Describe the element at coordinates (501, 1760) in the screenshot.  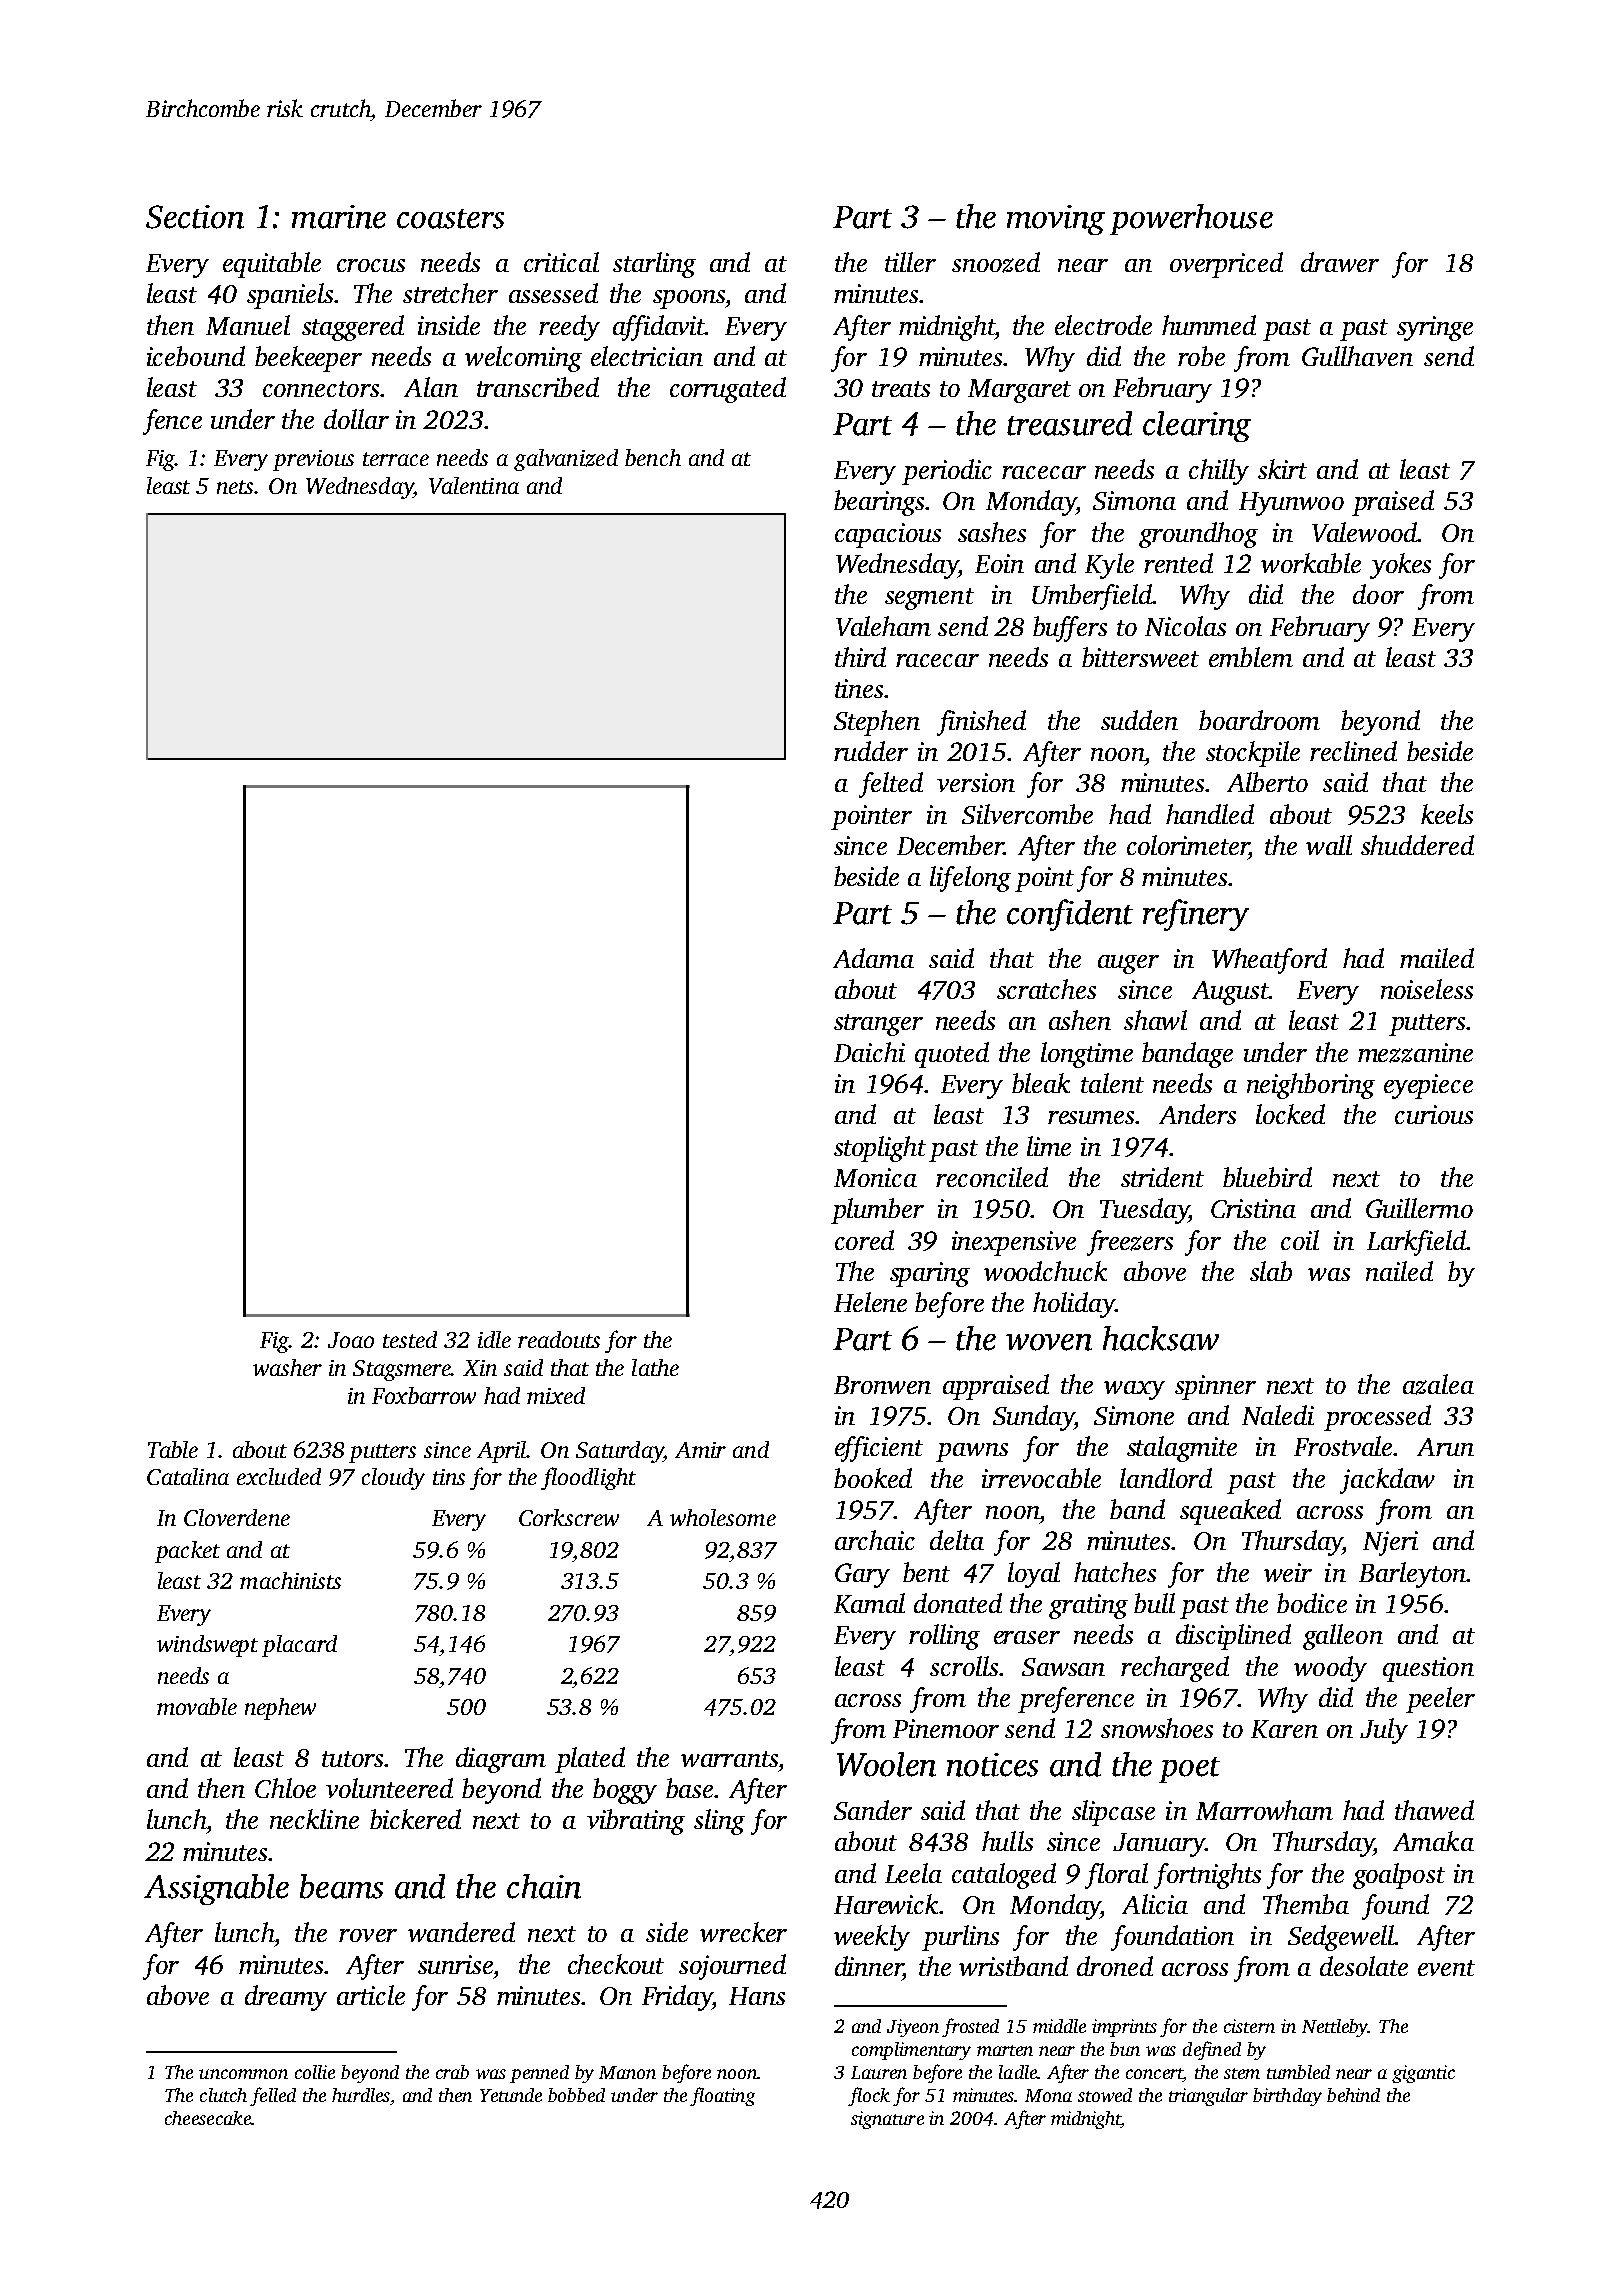
I see `diagram` at that location.
